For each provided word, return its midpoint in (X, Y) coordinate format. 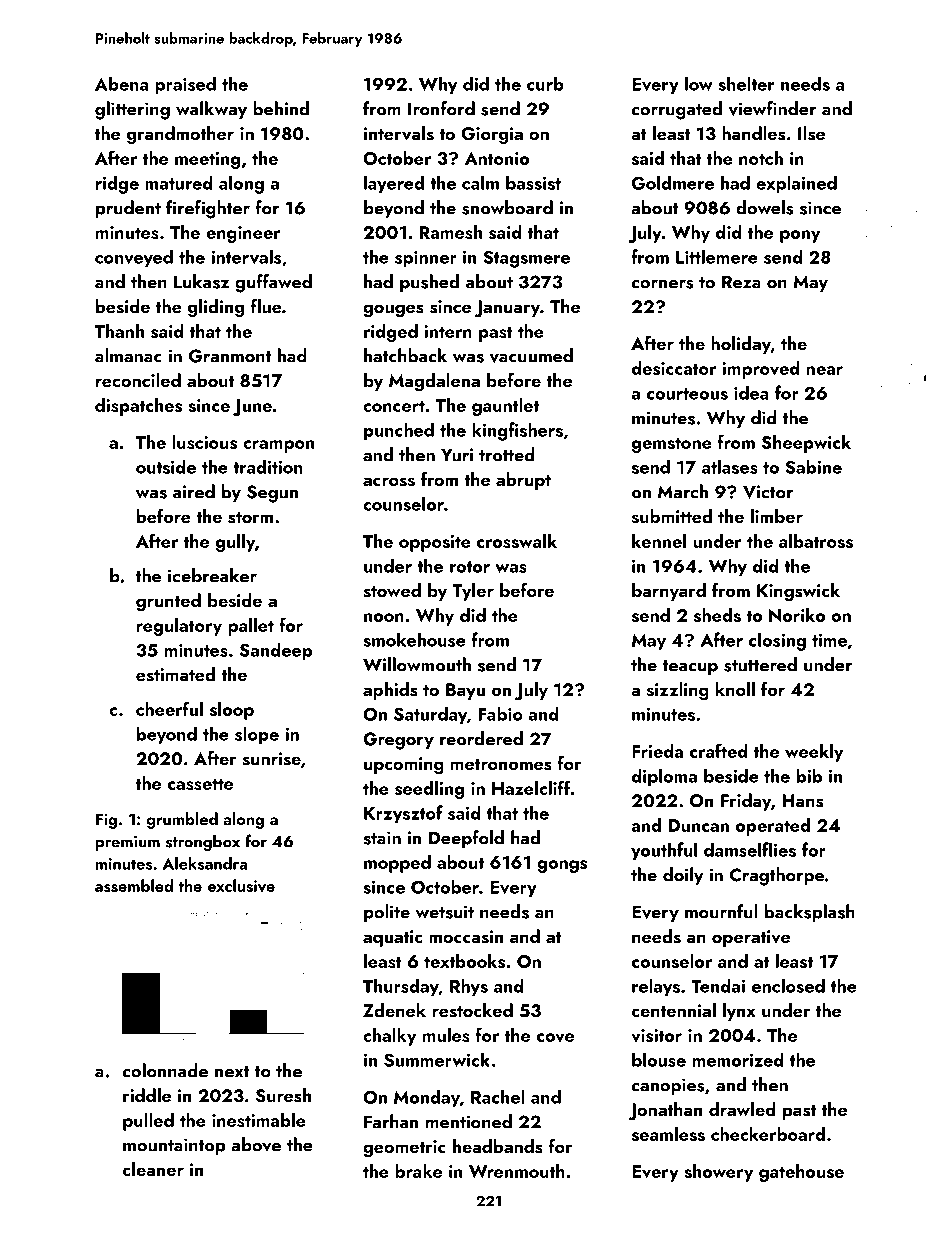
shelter (746, 83)
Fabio (501, 713)
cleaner (153, 1169)
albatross (816, 541)
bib (809, 775)
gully (235, 543)
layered (394, 184)
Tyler (473, 592)
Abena (121, 84)
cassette (200, 784)
